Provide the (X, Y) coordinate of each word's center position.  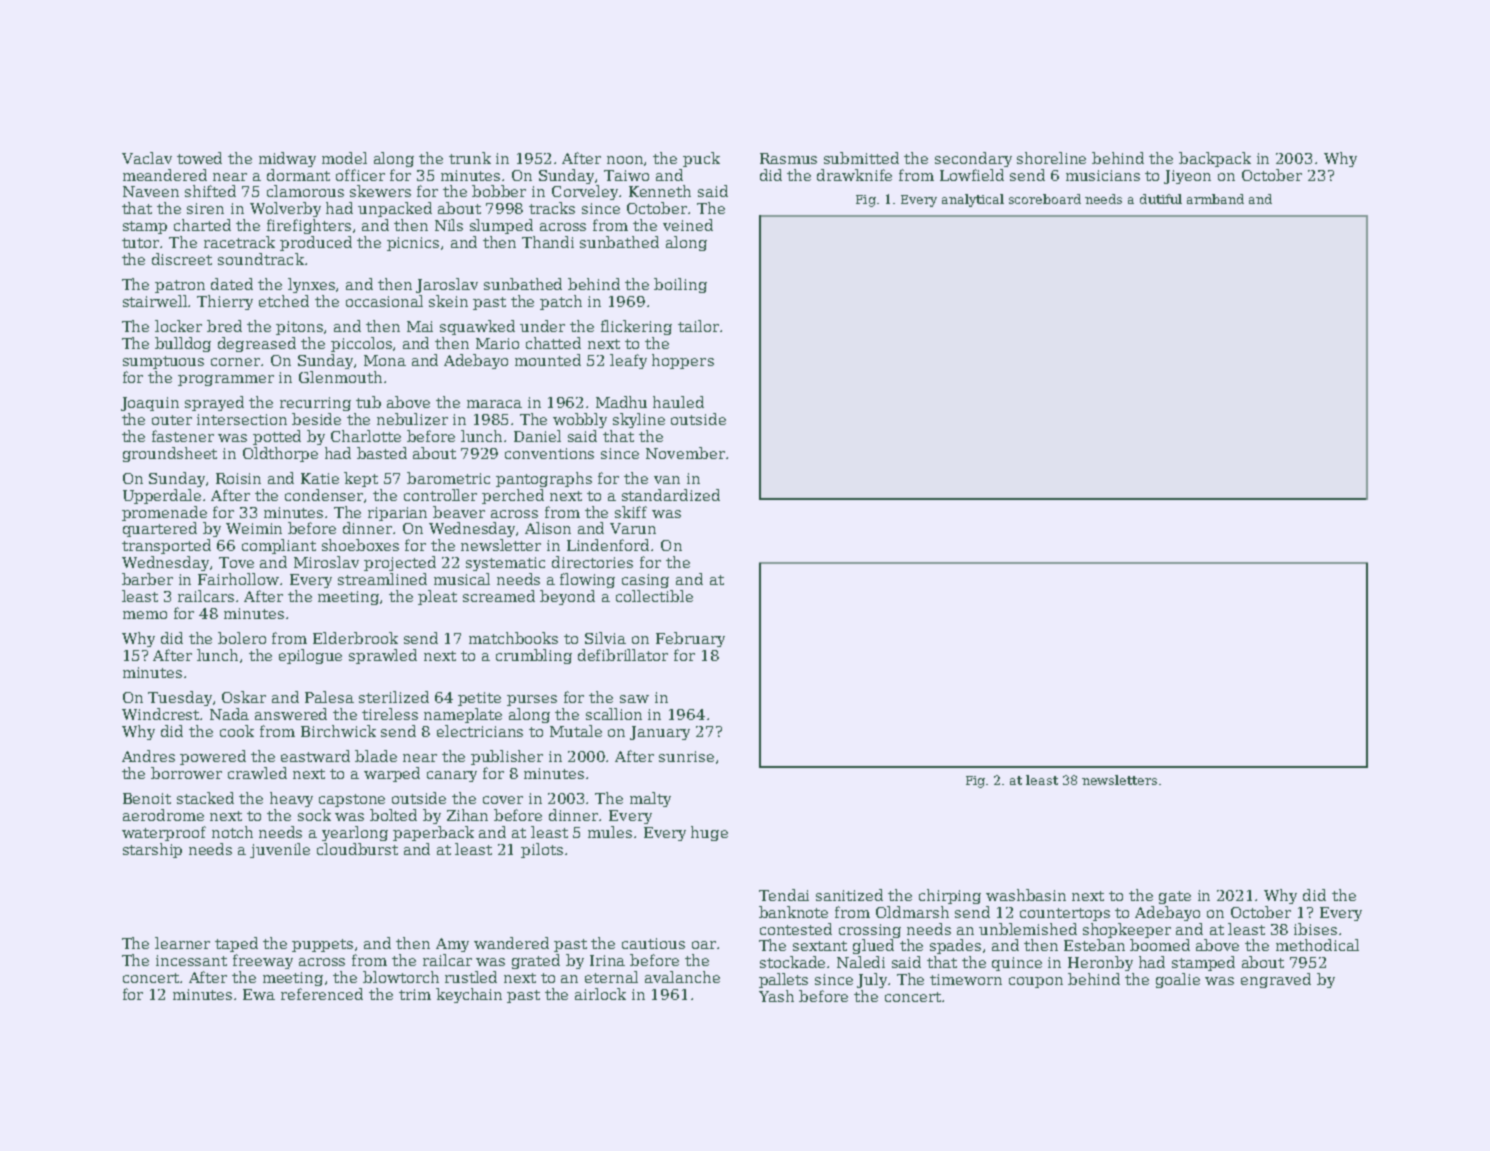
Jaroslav (447, 285)
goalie (1178, 980)
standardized (671, 495)
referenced (322, 994)
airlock (600, 994)
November (685, 453)
